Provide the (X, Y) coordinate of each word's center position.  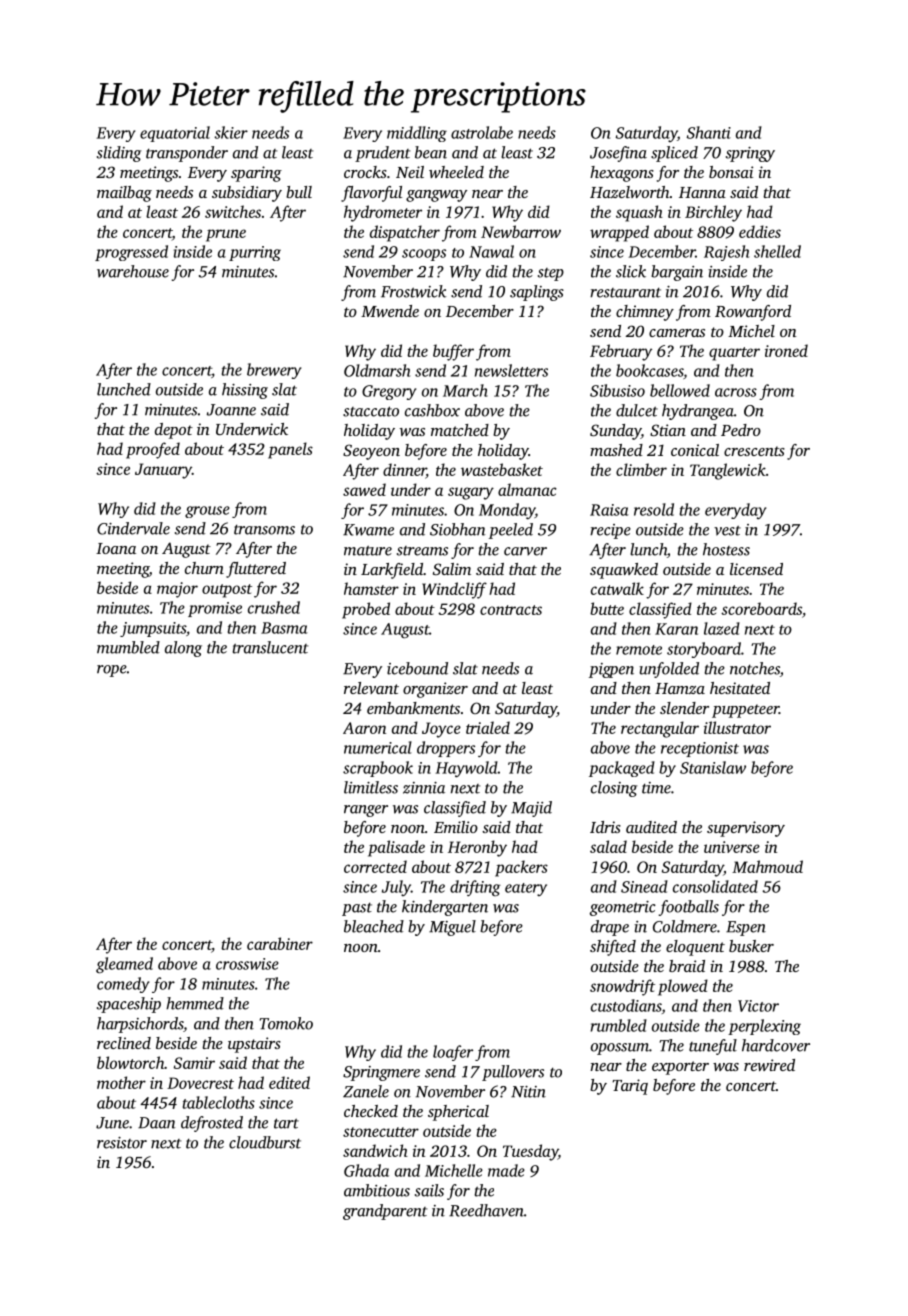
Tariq (630, 1087)
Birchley (713, 213)
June (112, 1123)
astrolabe (482, 132)
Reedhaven (486, 1210)
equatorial (175, 134)
